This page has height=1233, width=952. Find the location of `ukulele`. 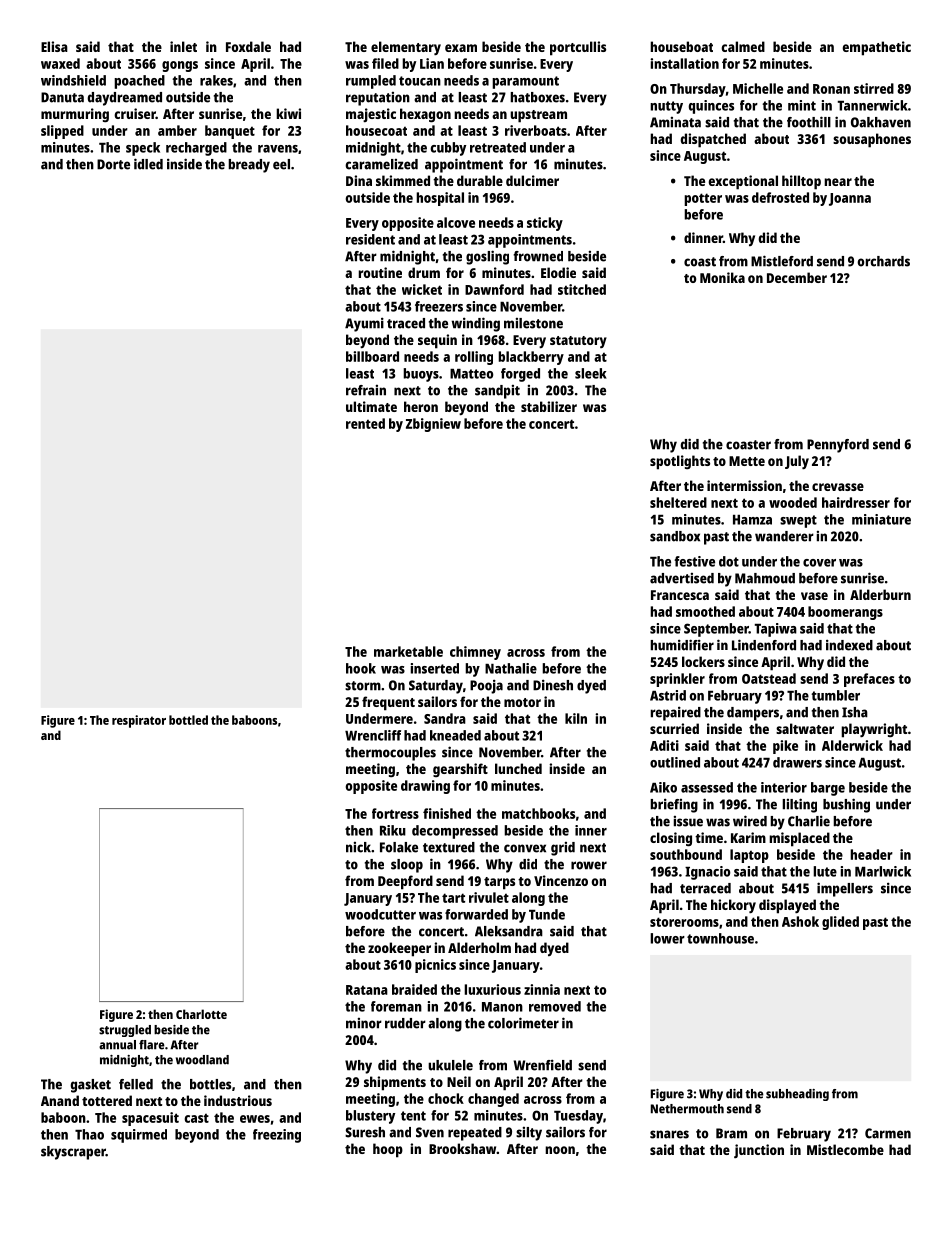

ukulele is located at coordinates (450, 1065).
